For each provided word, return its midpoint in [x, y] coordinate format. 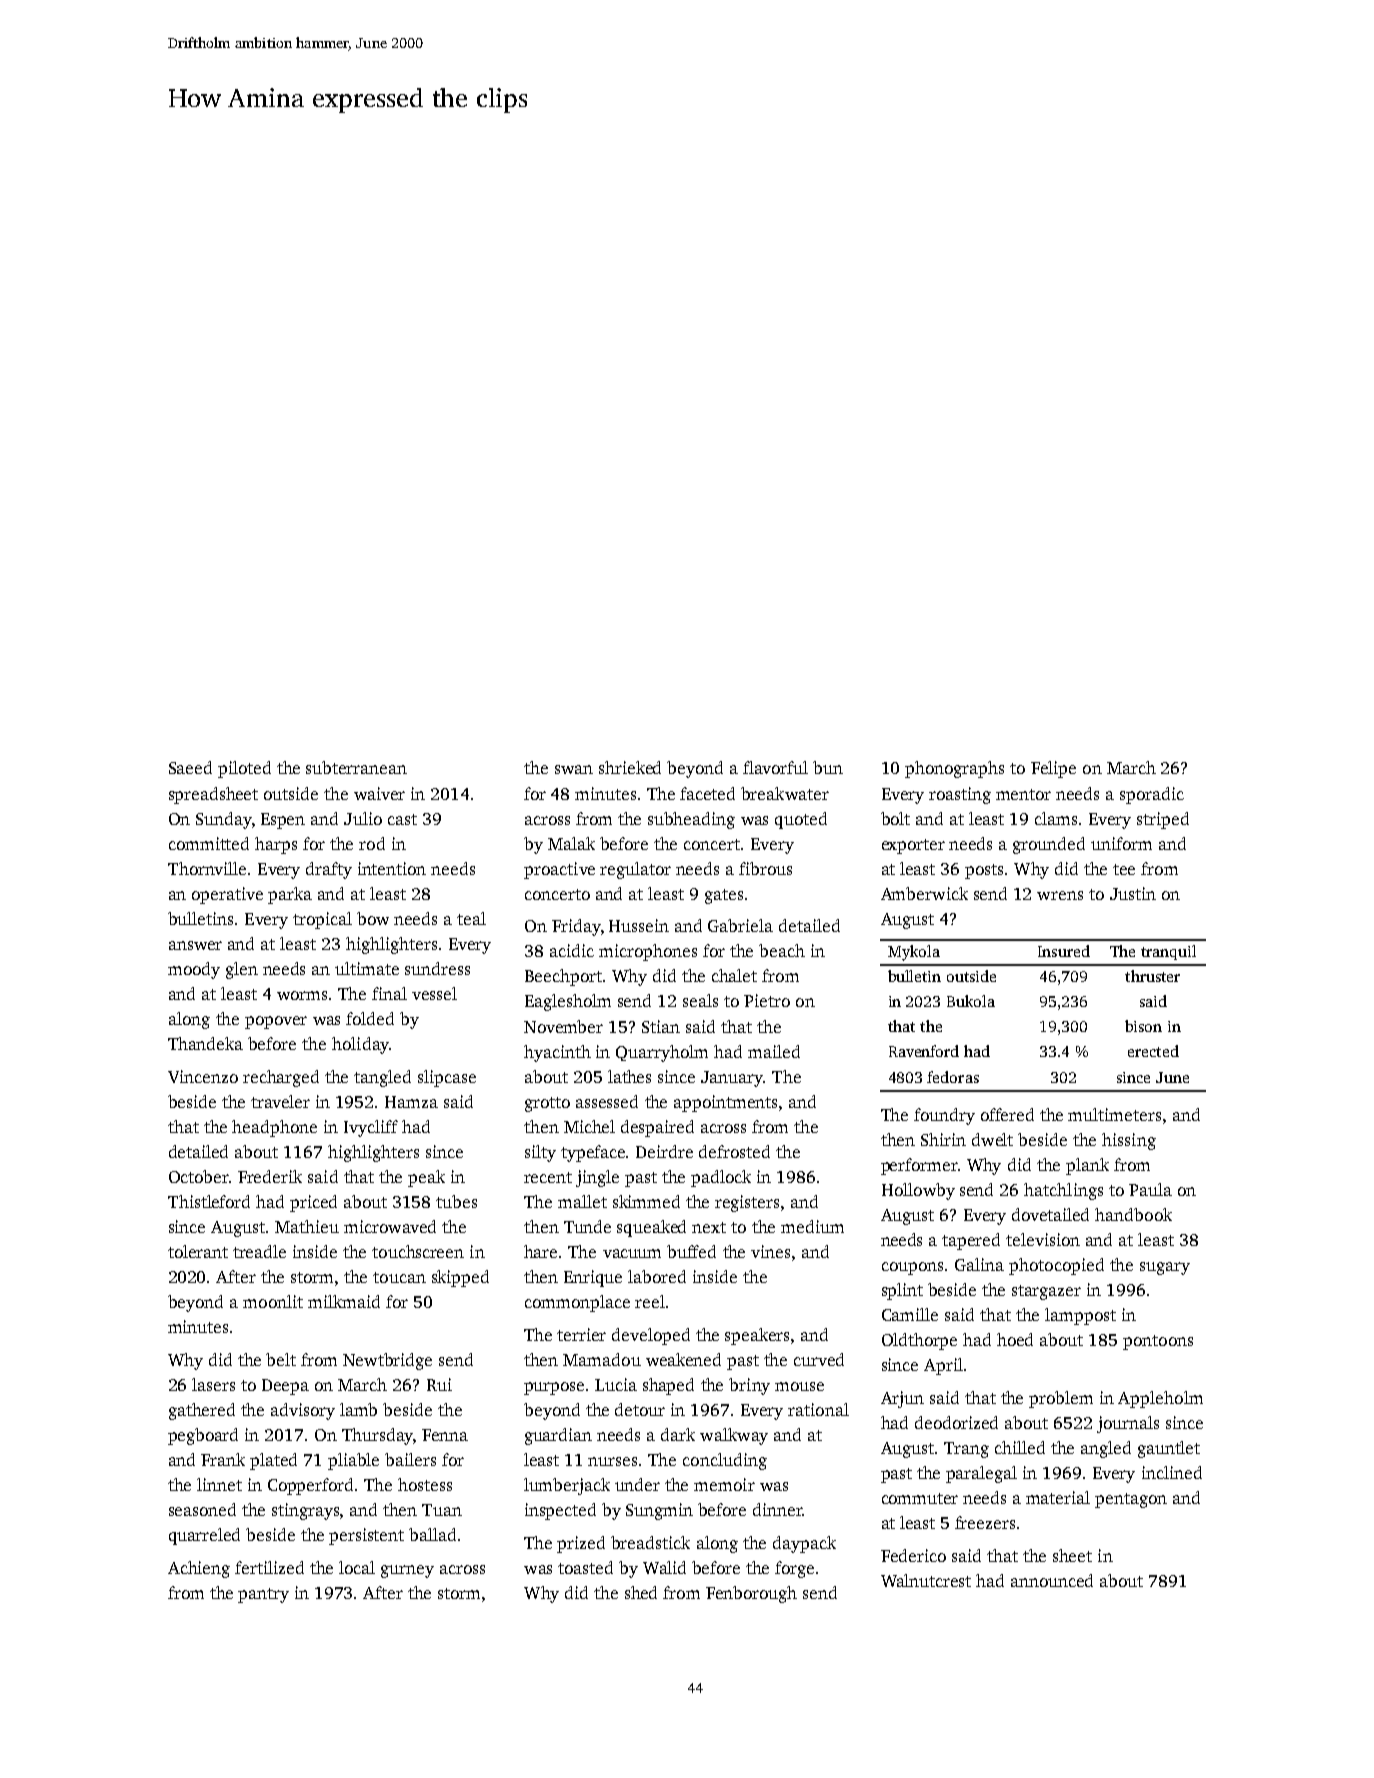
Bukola [971, 1001]
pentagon [1131, 1500]
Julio [363, 818]
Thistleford [209, 1201]
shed [641, 1592]
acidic [572, 950]
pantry [263, 1595]
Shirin [943, 1139]
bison [1143, 1026]
